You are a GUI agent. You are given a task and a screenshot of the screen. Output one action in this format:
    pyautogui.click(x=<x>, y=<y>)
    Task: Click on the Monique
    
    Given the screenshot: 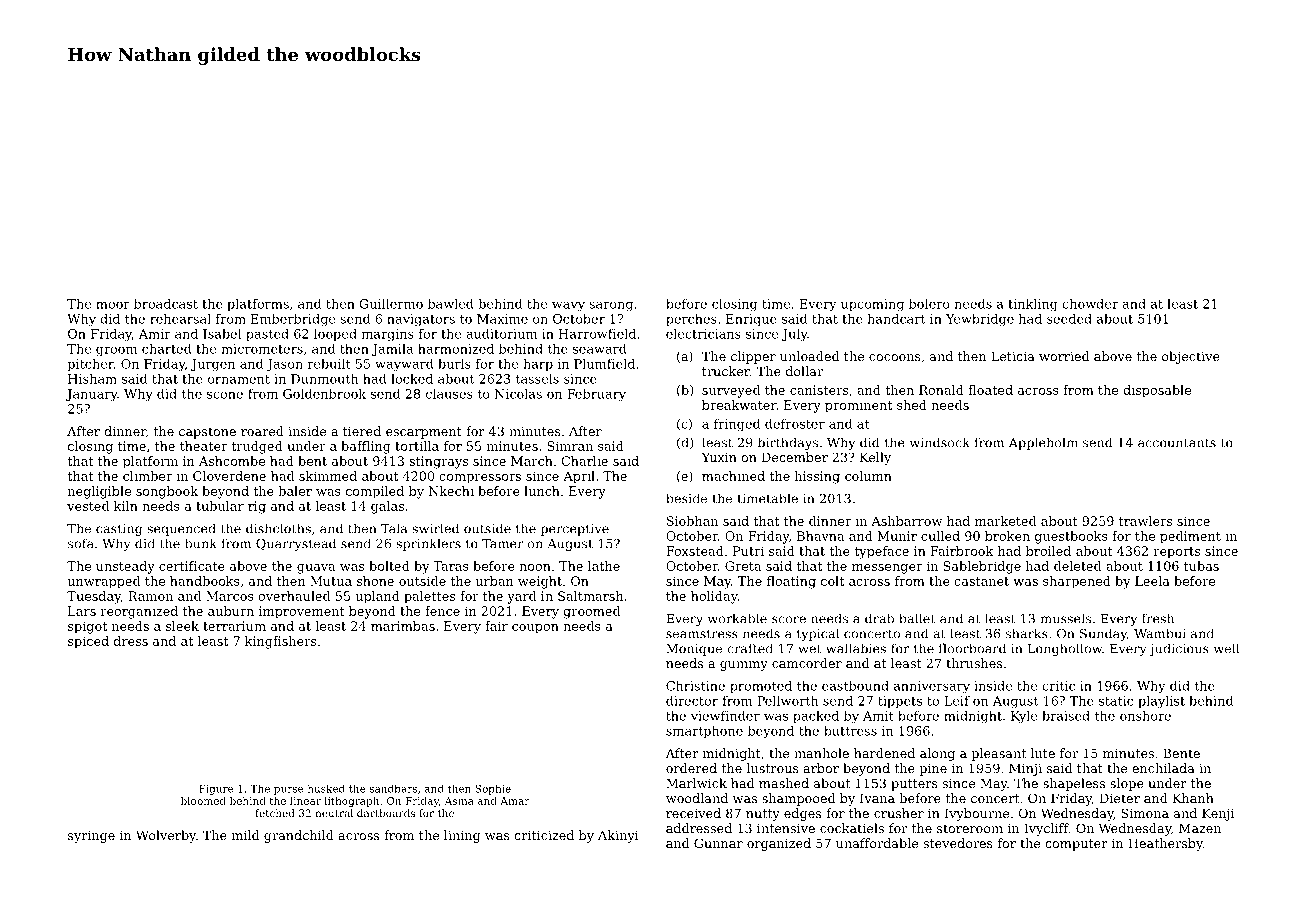 What is the action you would take?
    pyautogui.click(x=694, y=650)
